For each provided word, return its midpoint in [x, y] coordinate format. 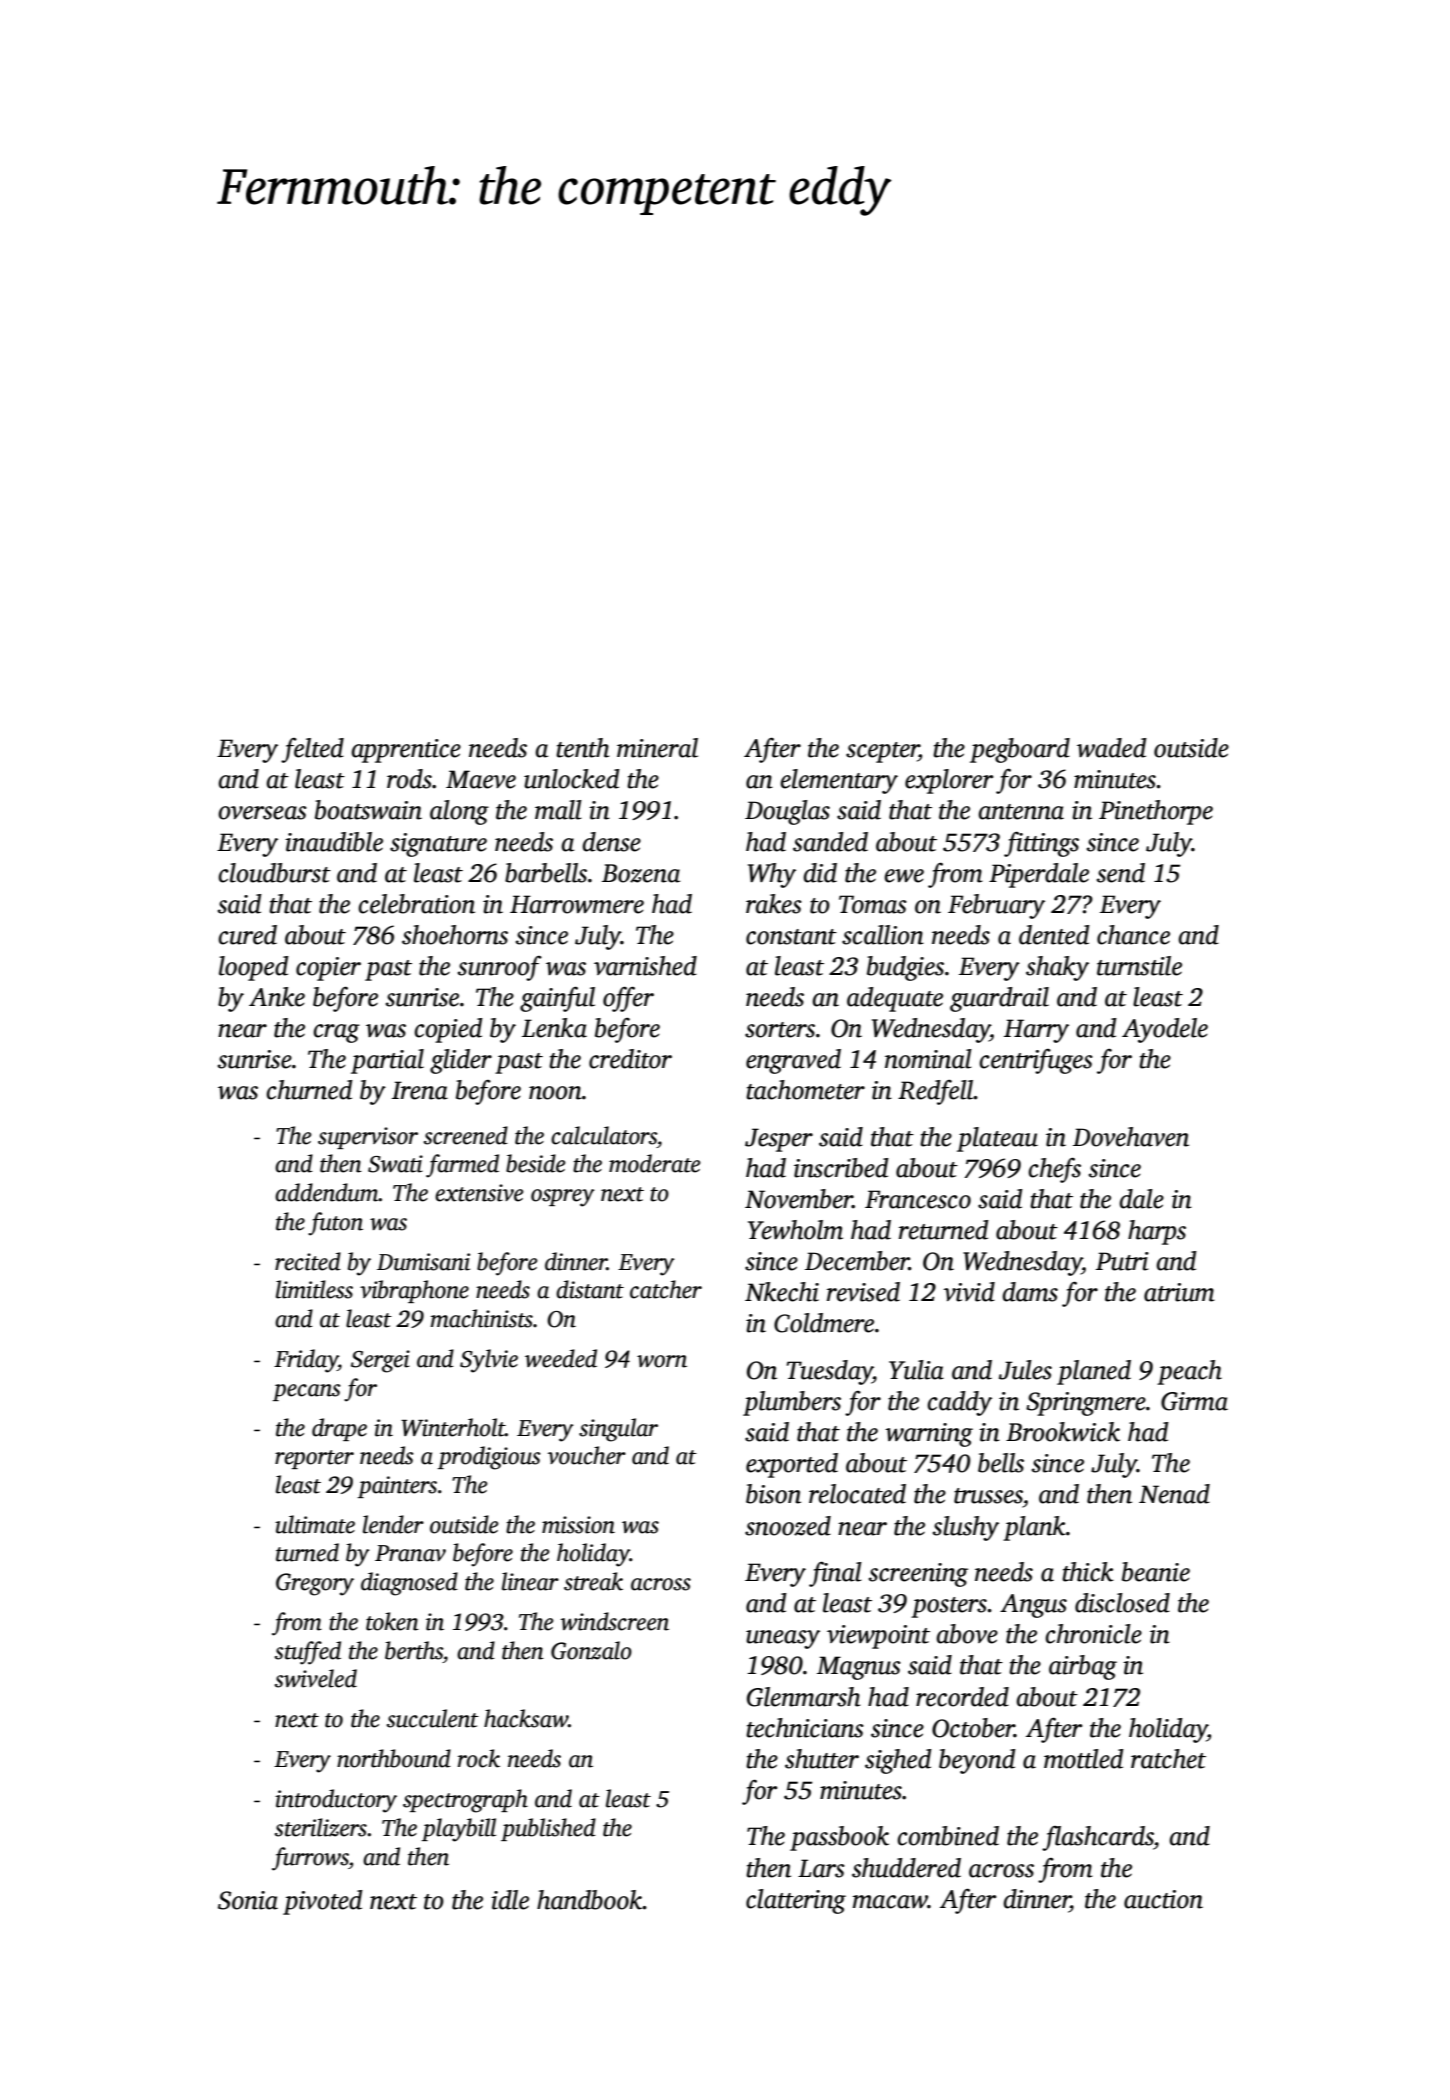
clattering [796, 1901]
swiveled [316, 1678]
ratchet [1168, 1759]
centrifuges [1036, 1061]
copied [448, 1030]
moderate [655, 1163]
